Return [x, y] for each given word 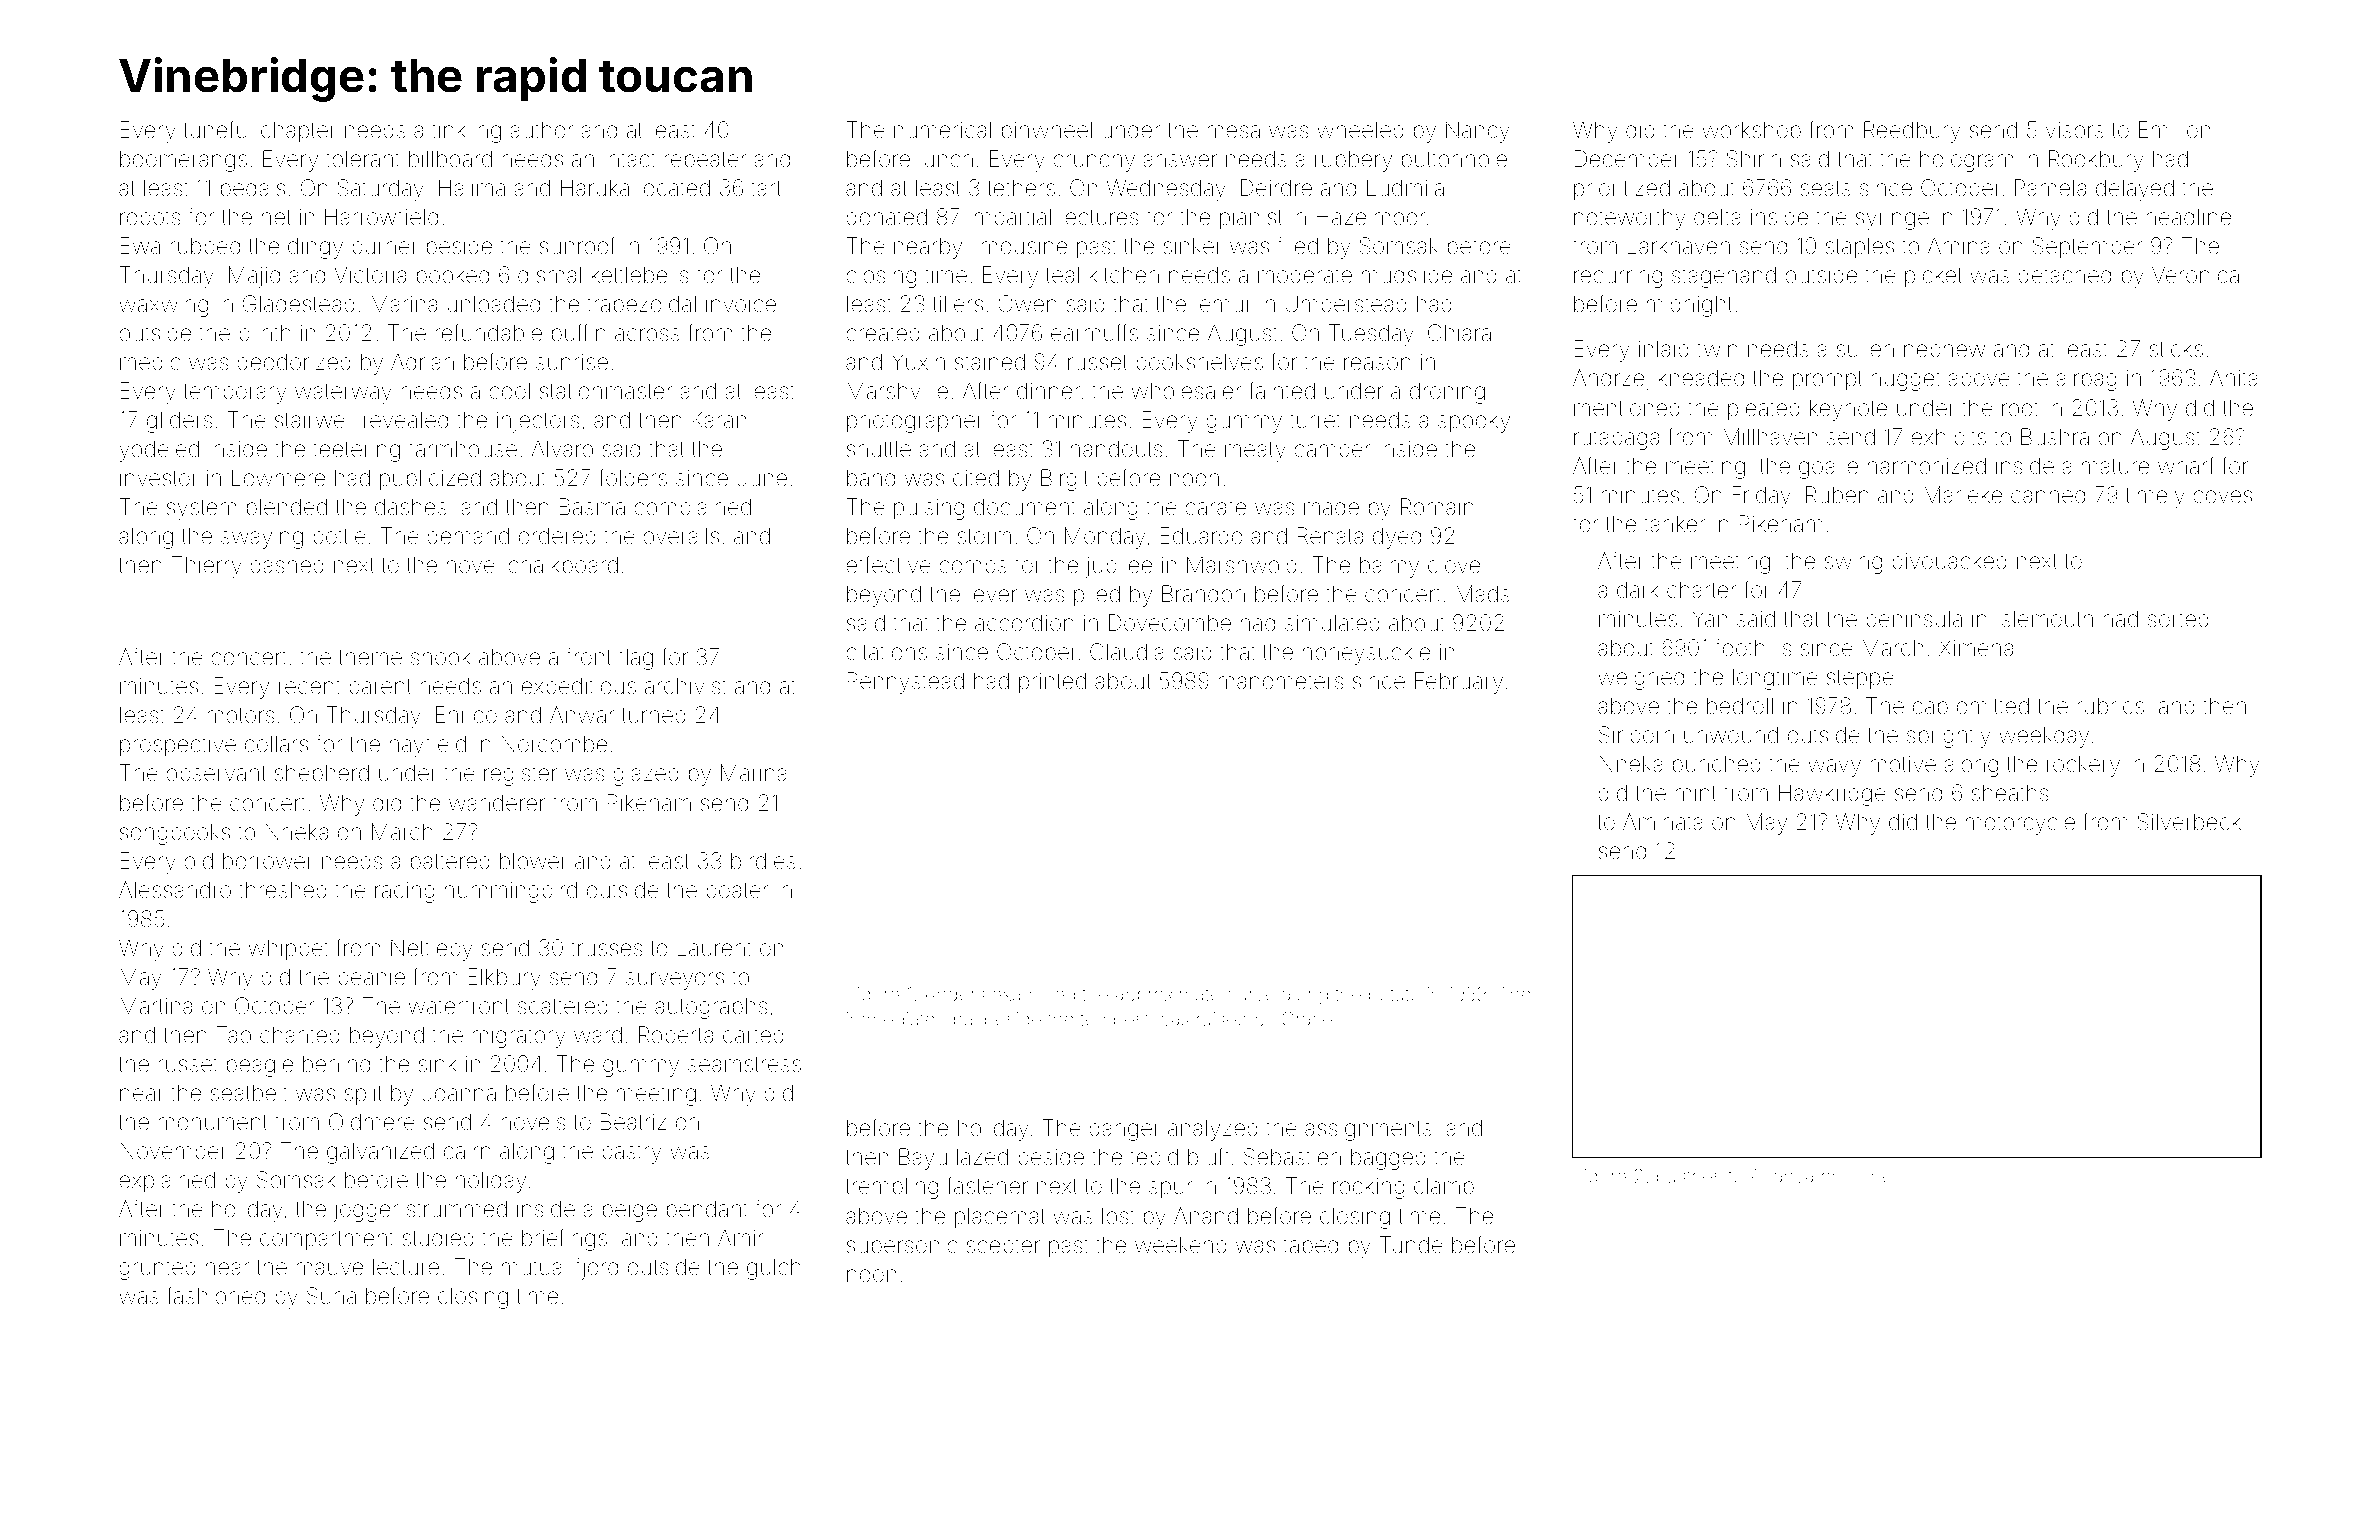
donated [886, 217]
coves [2222, 496]
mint [1696, 793]
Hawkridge [1832, 795]
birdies [763, 861]
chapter [298, 132]
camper [1332, 452]
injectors [538, 422]
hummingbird [511, 892]
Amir [741, 1237]
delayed [2135, 190]
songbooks [175, 834]
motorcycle [2020, 824]
